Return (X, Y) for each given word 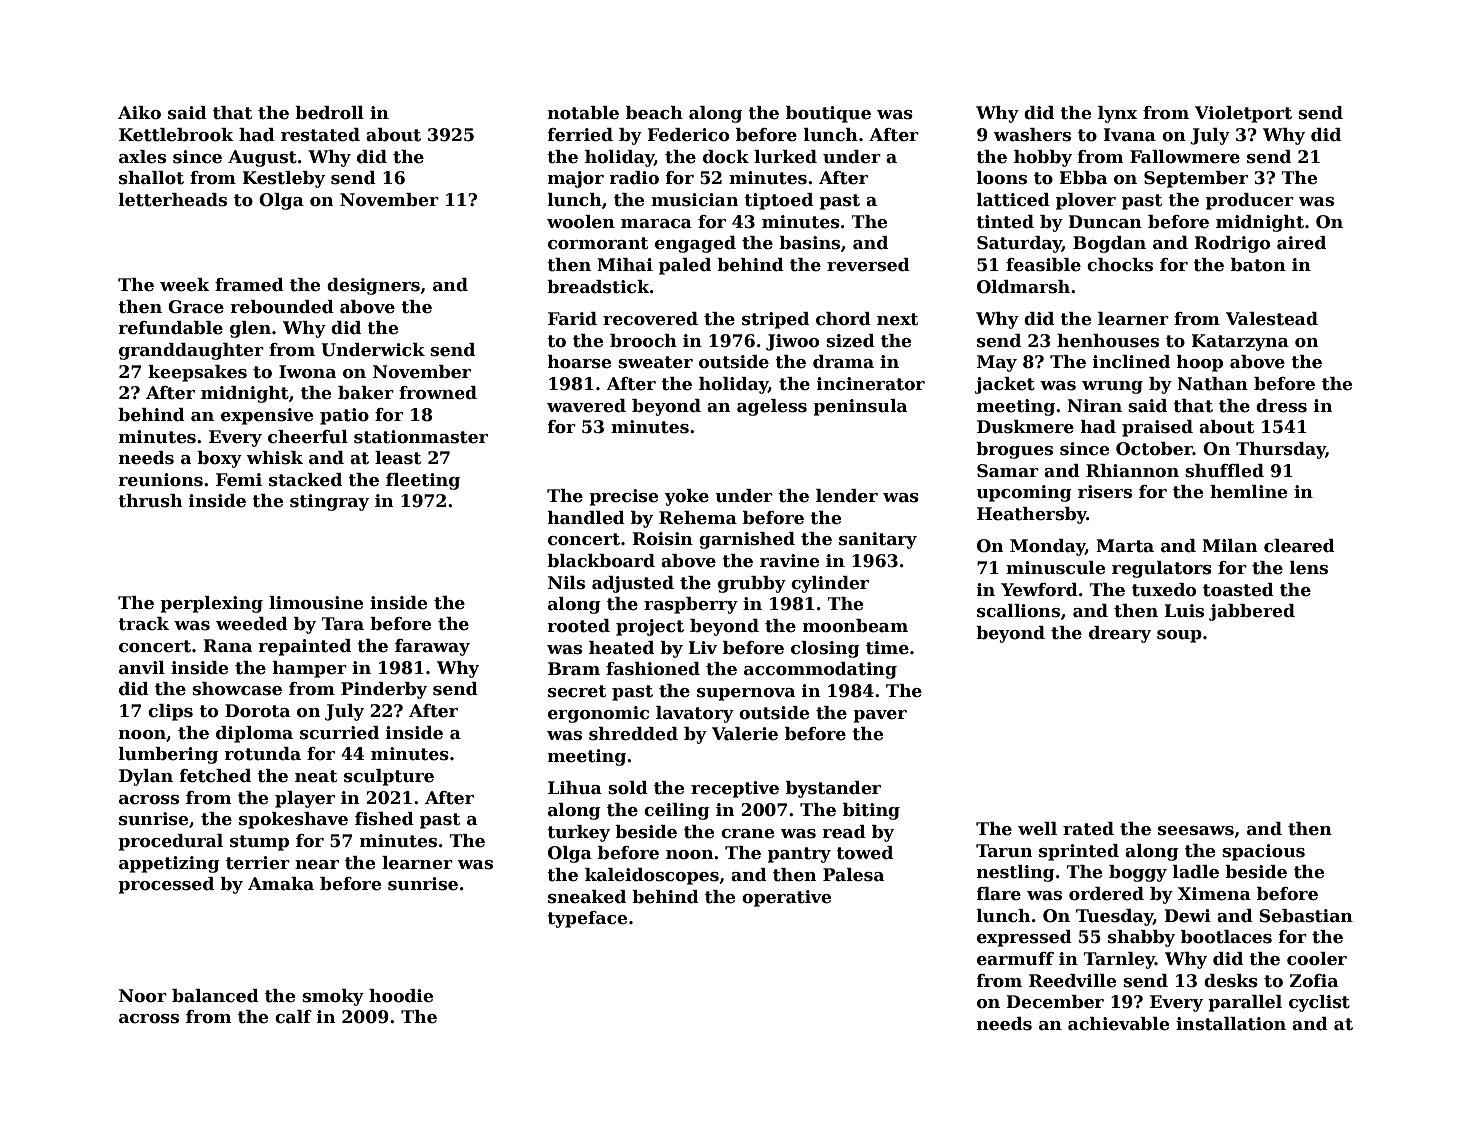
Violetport (1243, 114)
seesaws (1196, 831)
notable (583, 113)
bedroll (329, 113)
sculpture (389, 777)
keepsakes (197, 373)
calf (293, 1017)
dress (1281, 406)
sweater (655, 362)
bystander (833, 789)
